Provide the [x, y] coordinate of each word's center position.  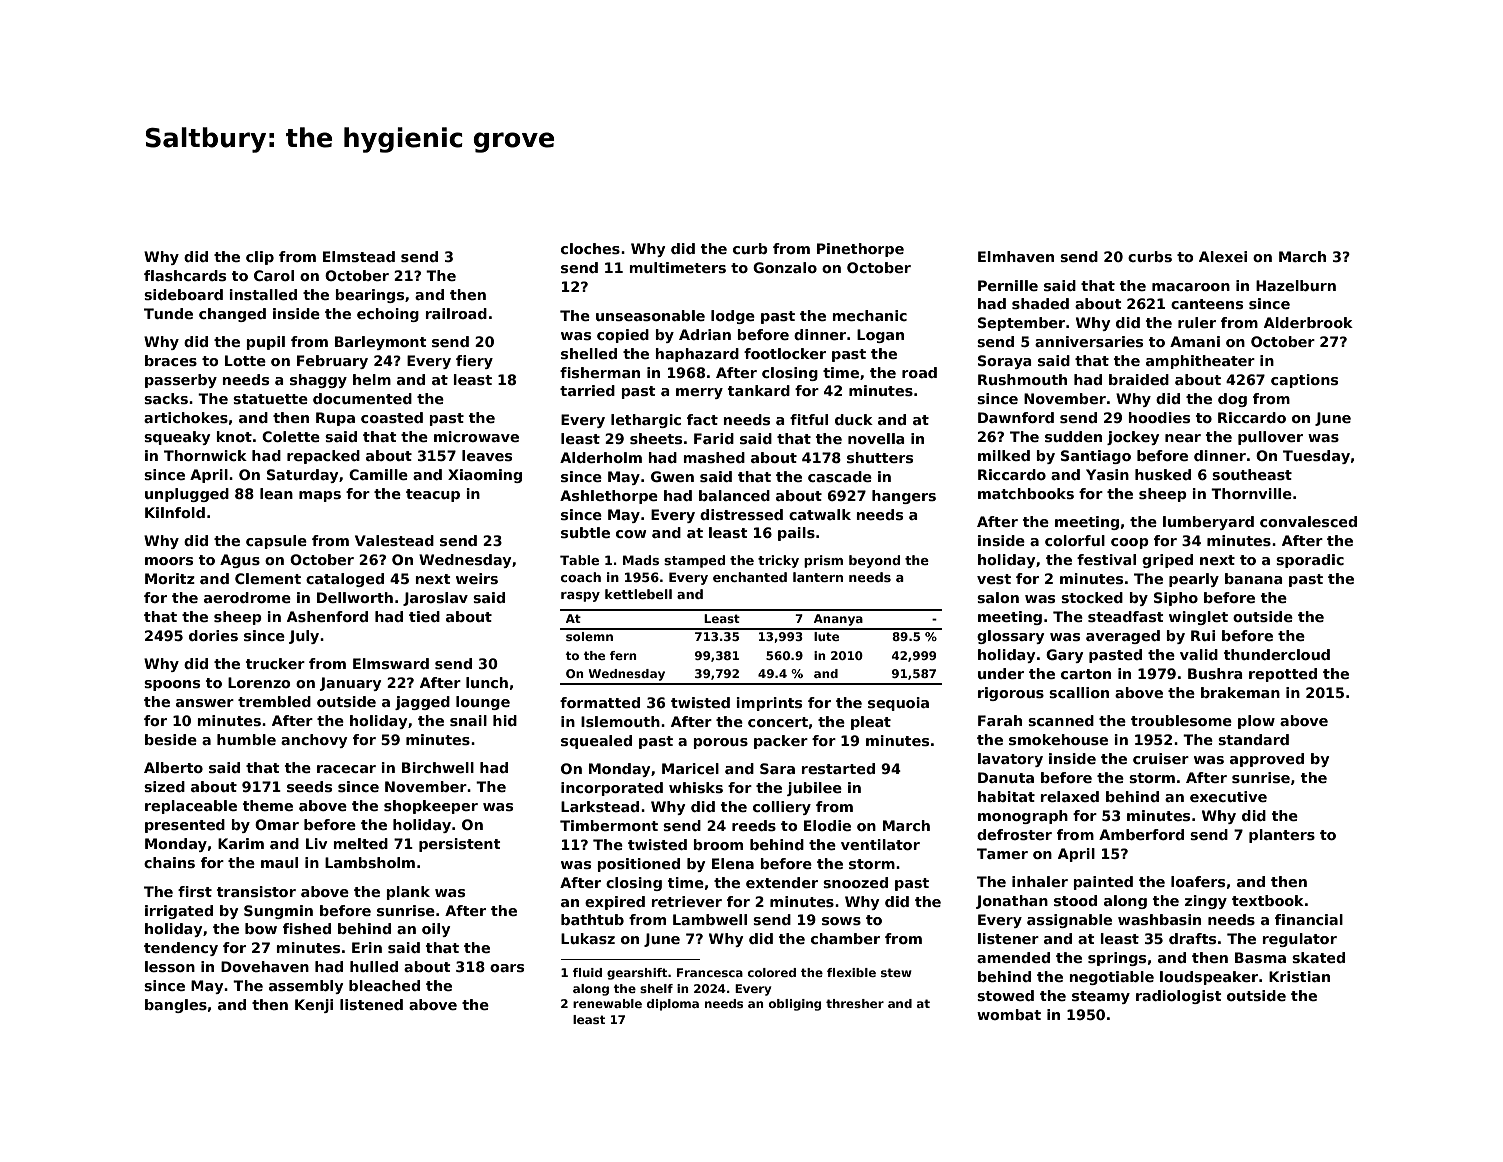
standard [1253, 739]
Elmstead [359, 256]
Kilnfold [175, 512]
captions [1304, 381]
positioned [639, 865]
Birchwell [438, 767]
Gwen [672, 476]
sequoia [898, 704]
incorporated [612, 789]
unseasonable [650, 315]
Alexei [1223, 256]
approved [1267, 760]
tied [424, 616]
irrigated [179, 912]
